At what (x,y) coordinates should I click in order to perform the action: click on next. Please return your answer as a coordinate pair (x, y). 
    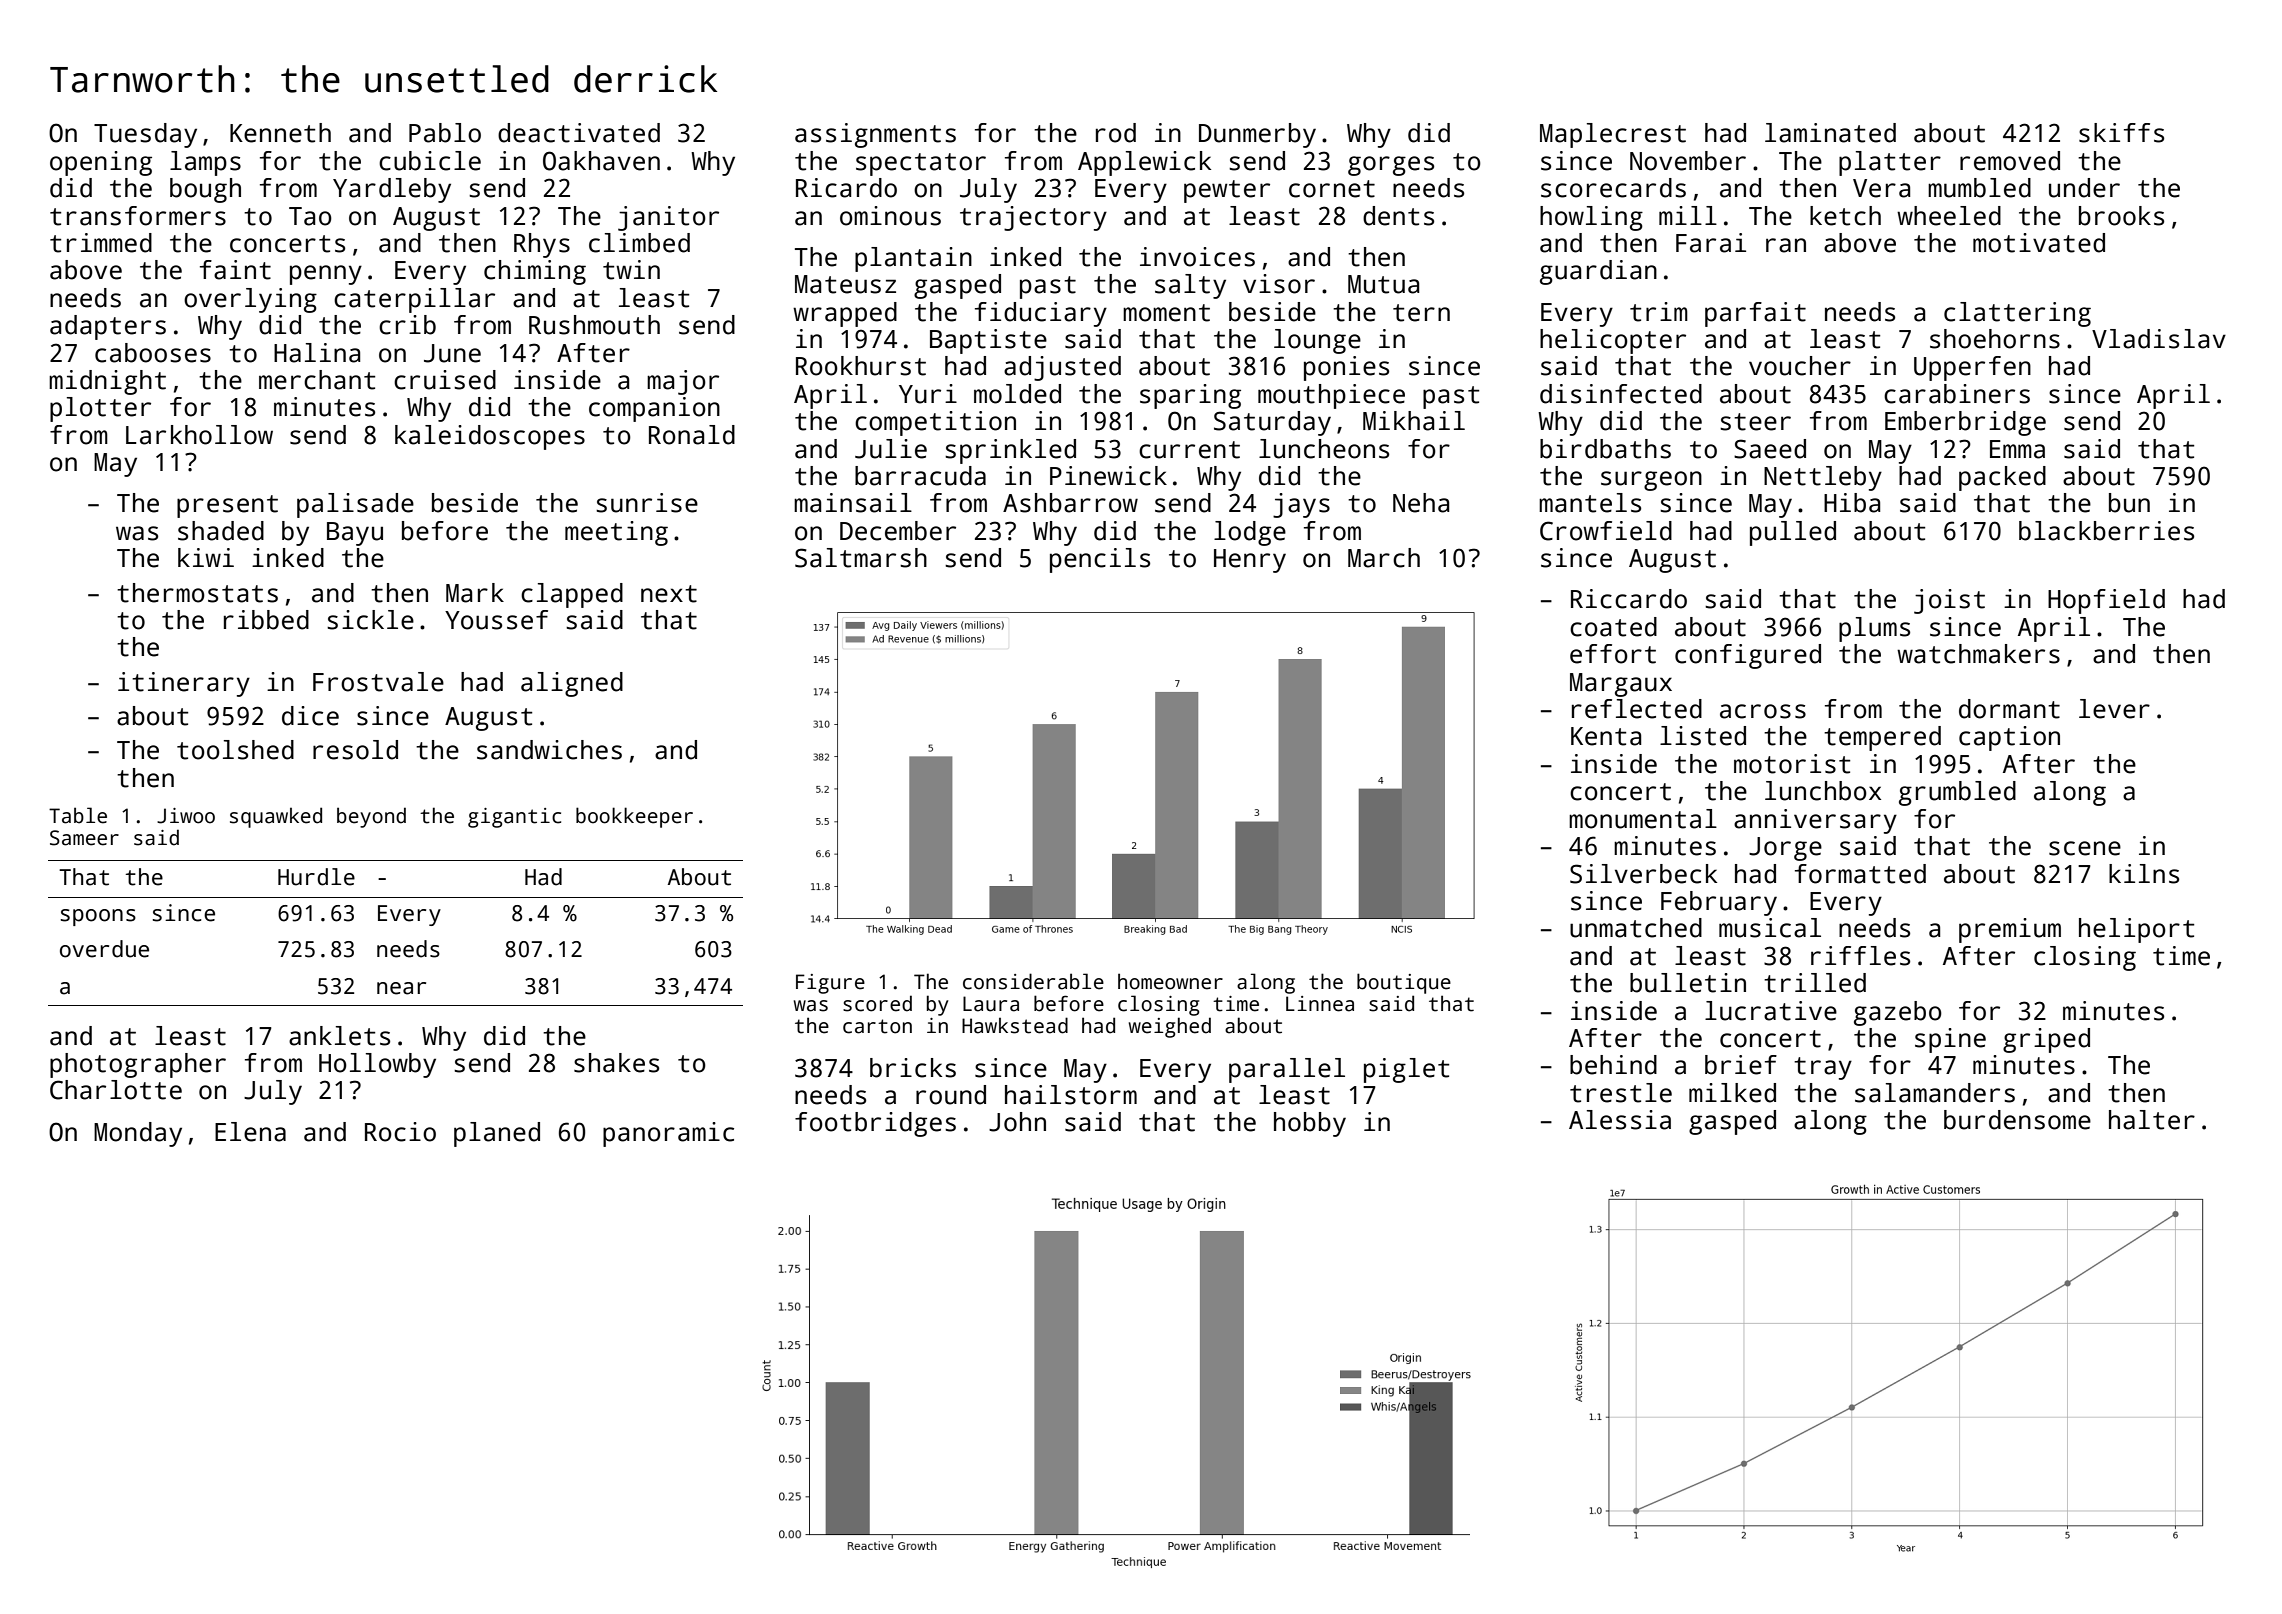
    Looking at the image, I should click on (669, 594).
